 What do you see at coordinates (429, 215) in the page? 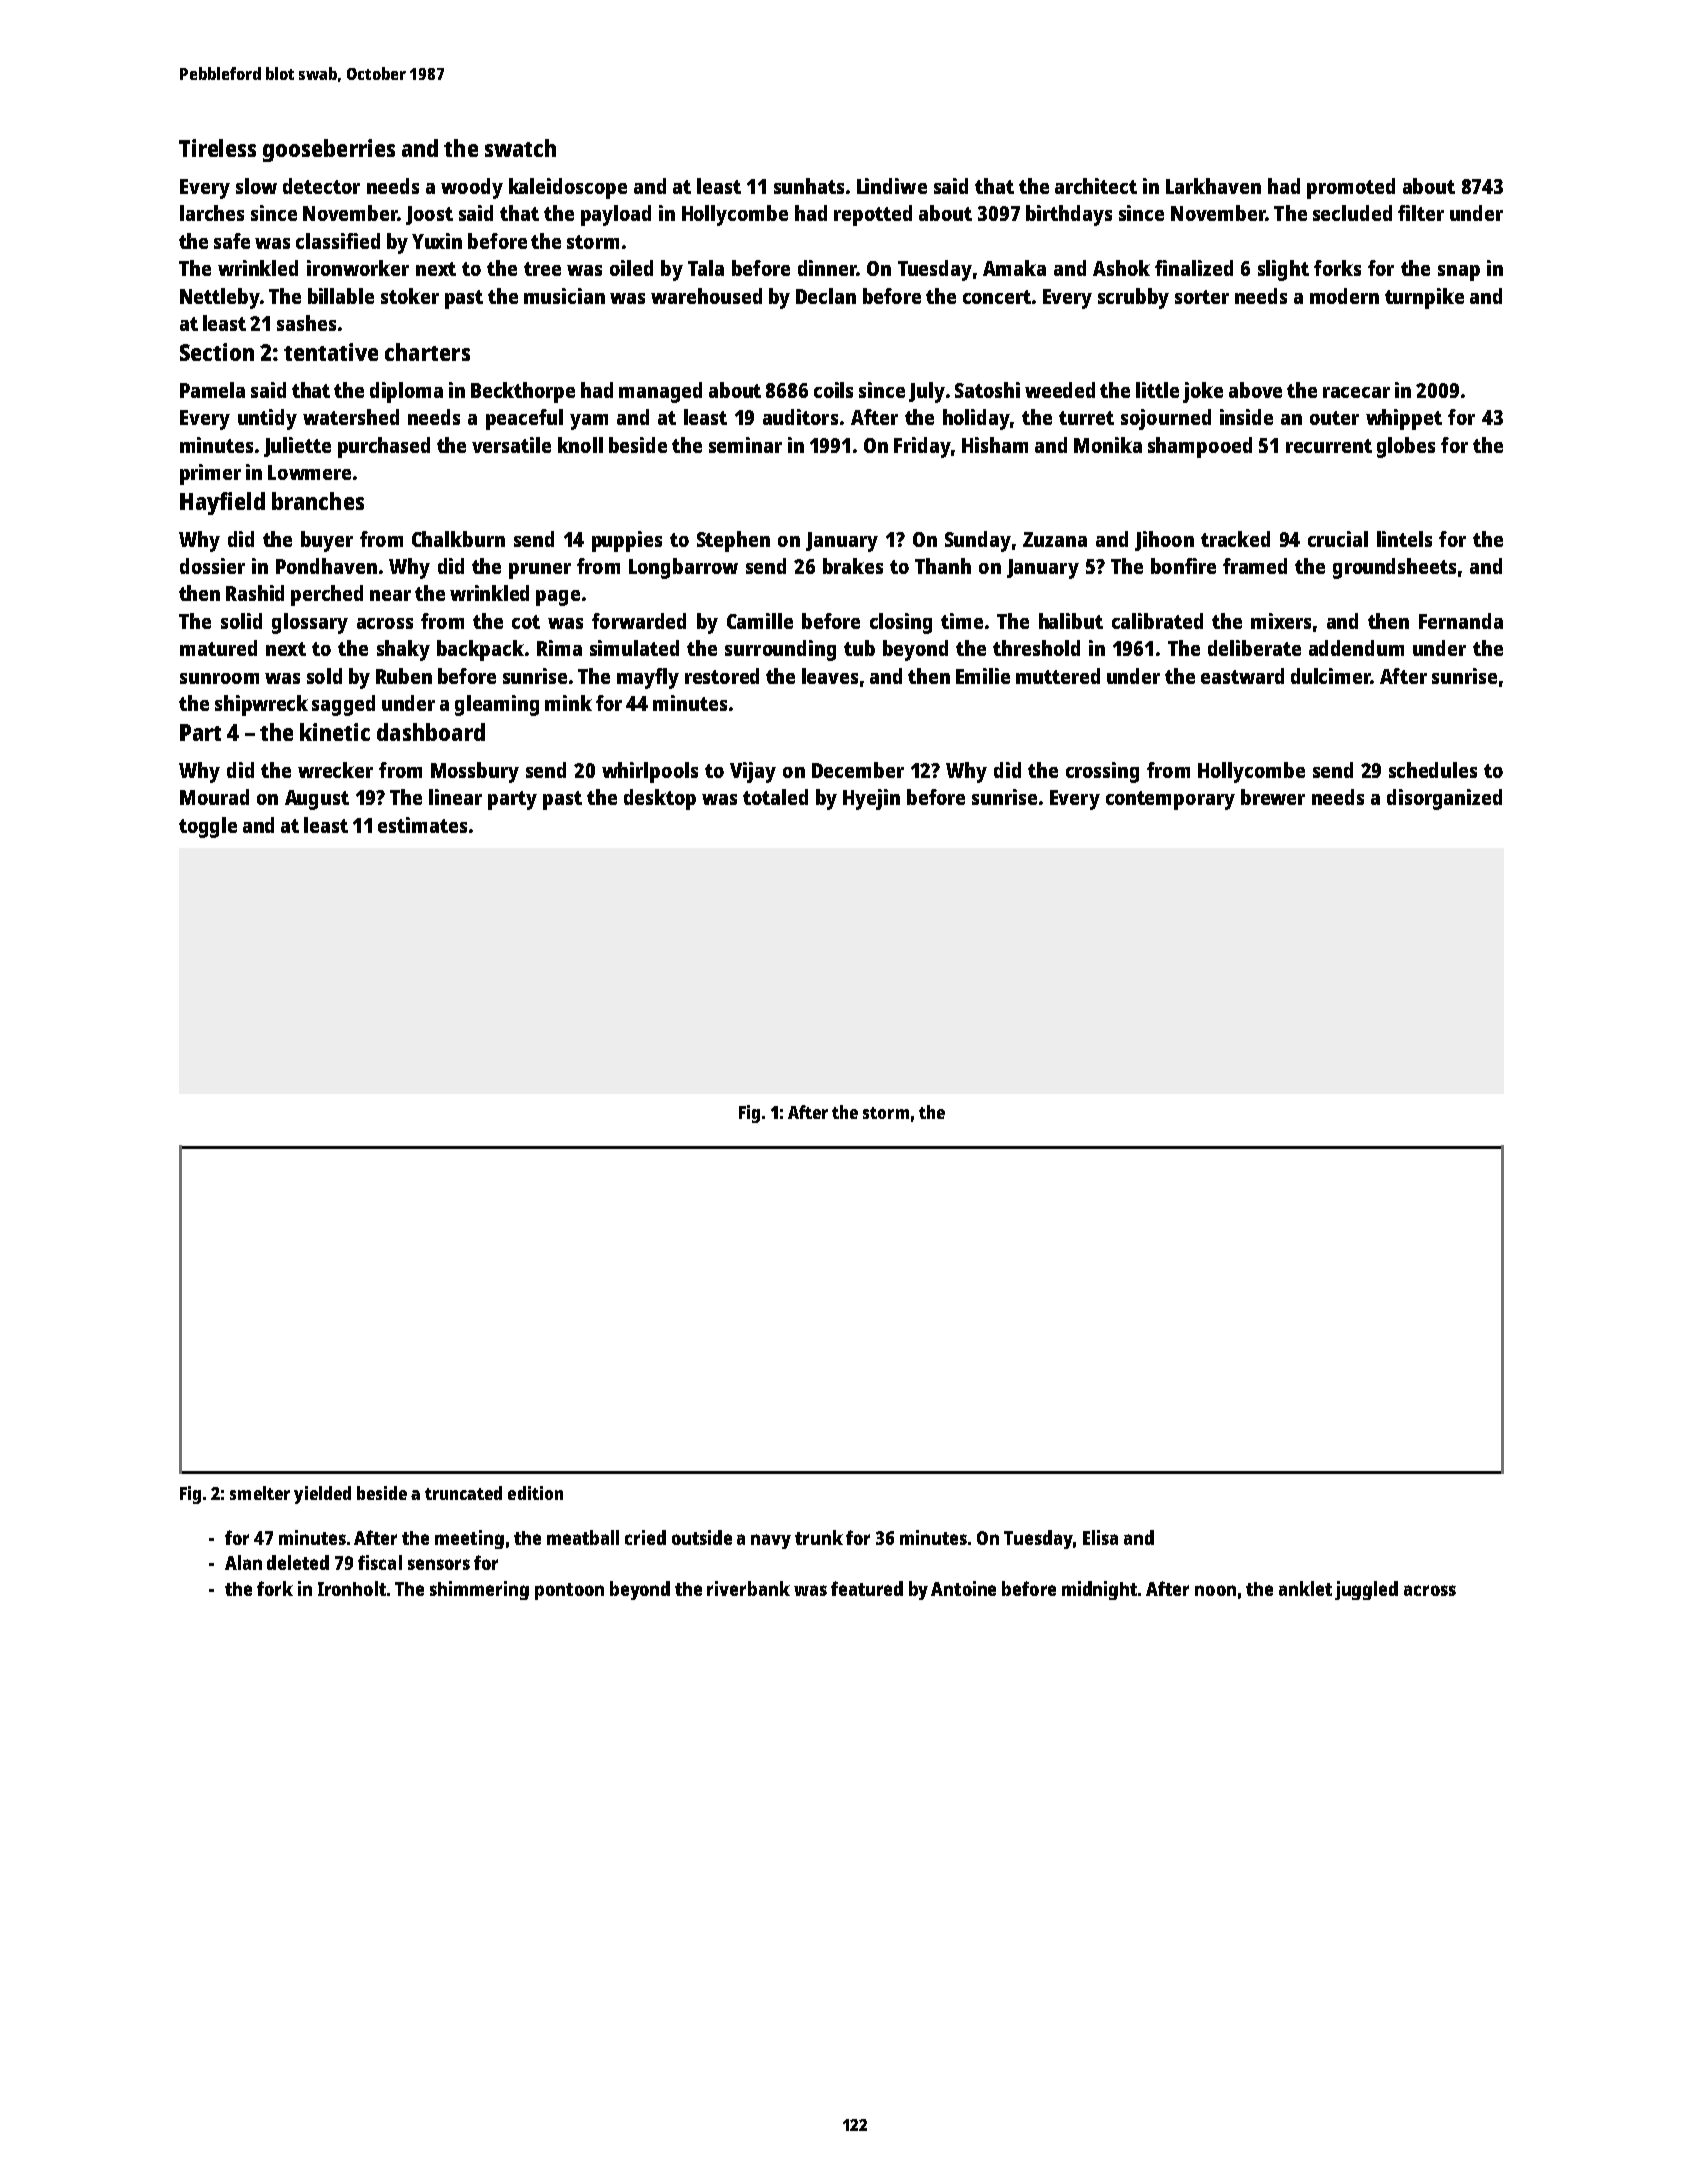
I see `Joost` at bounding box center [429, 215].
